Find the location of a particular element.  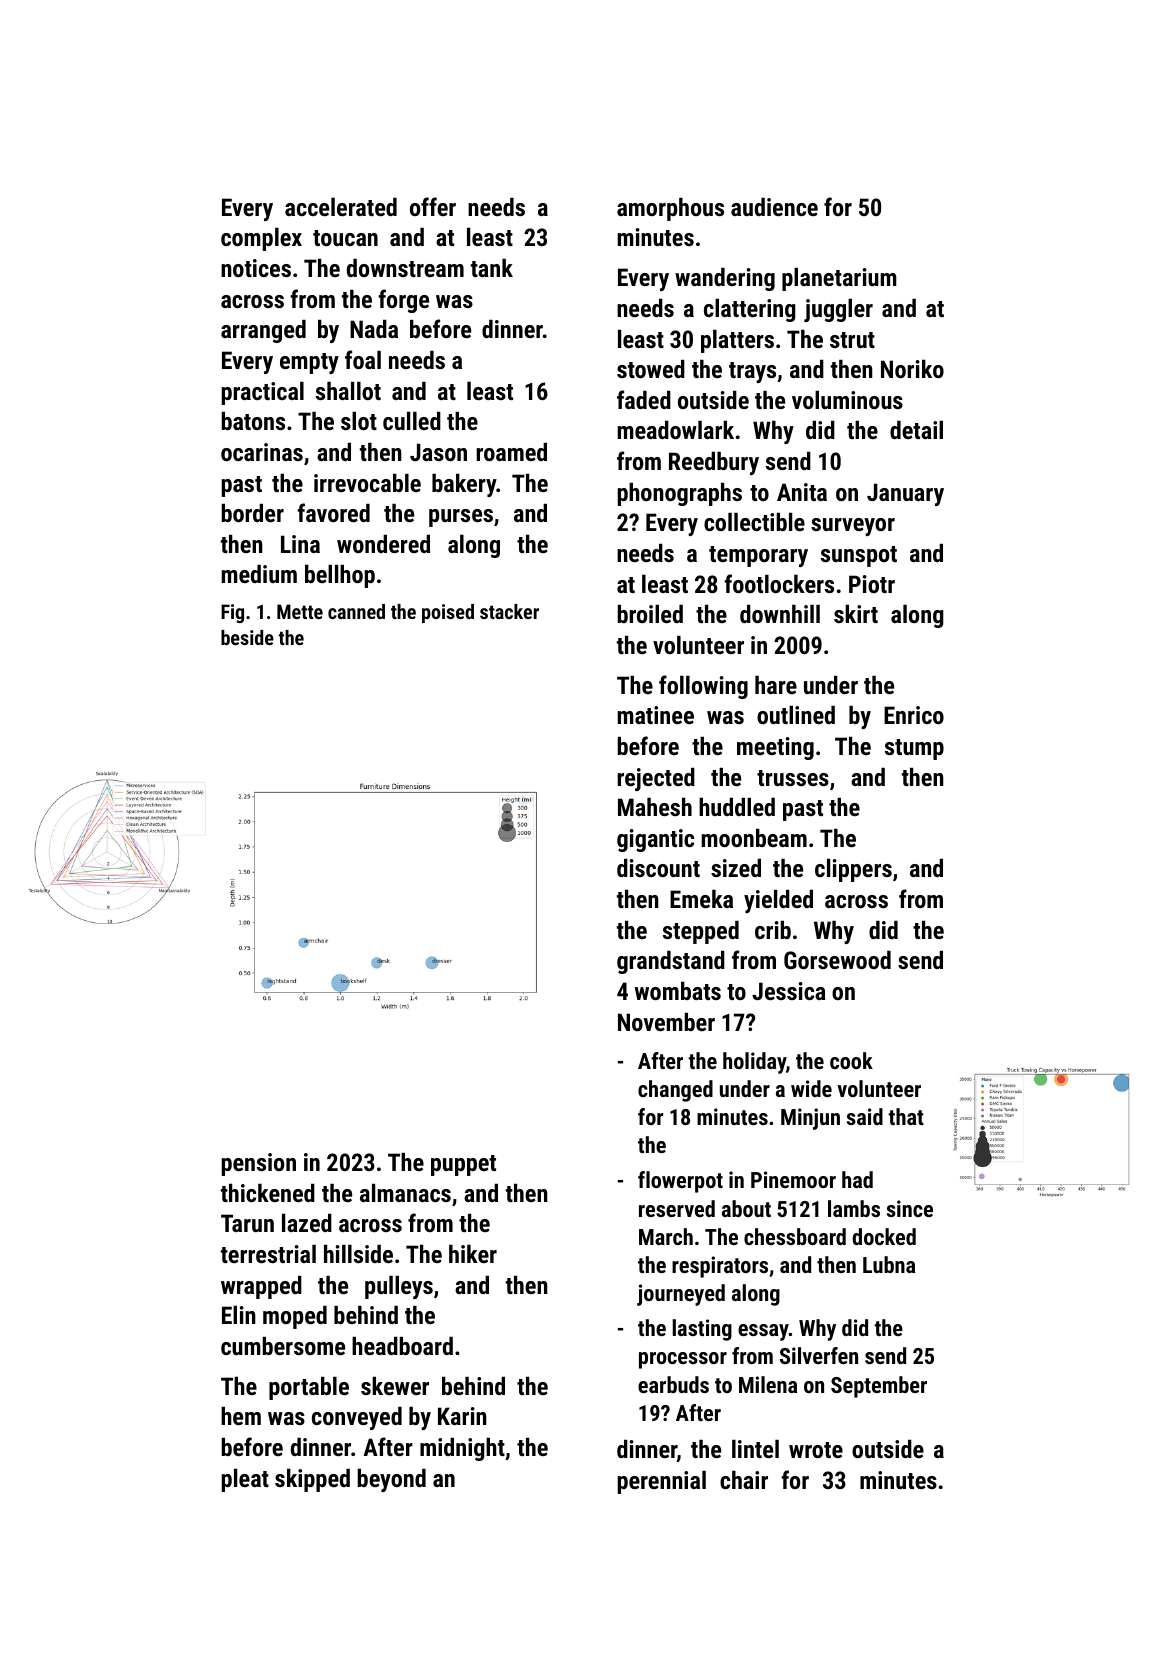

arranged is located at coordinates (263, 331).
